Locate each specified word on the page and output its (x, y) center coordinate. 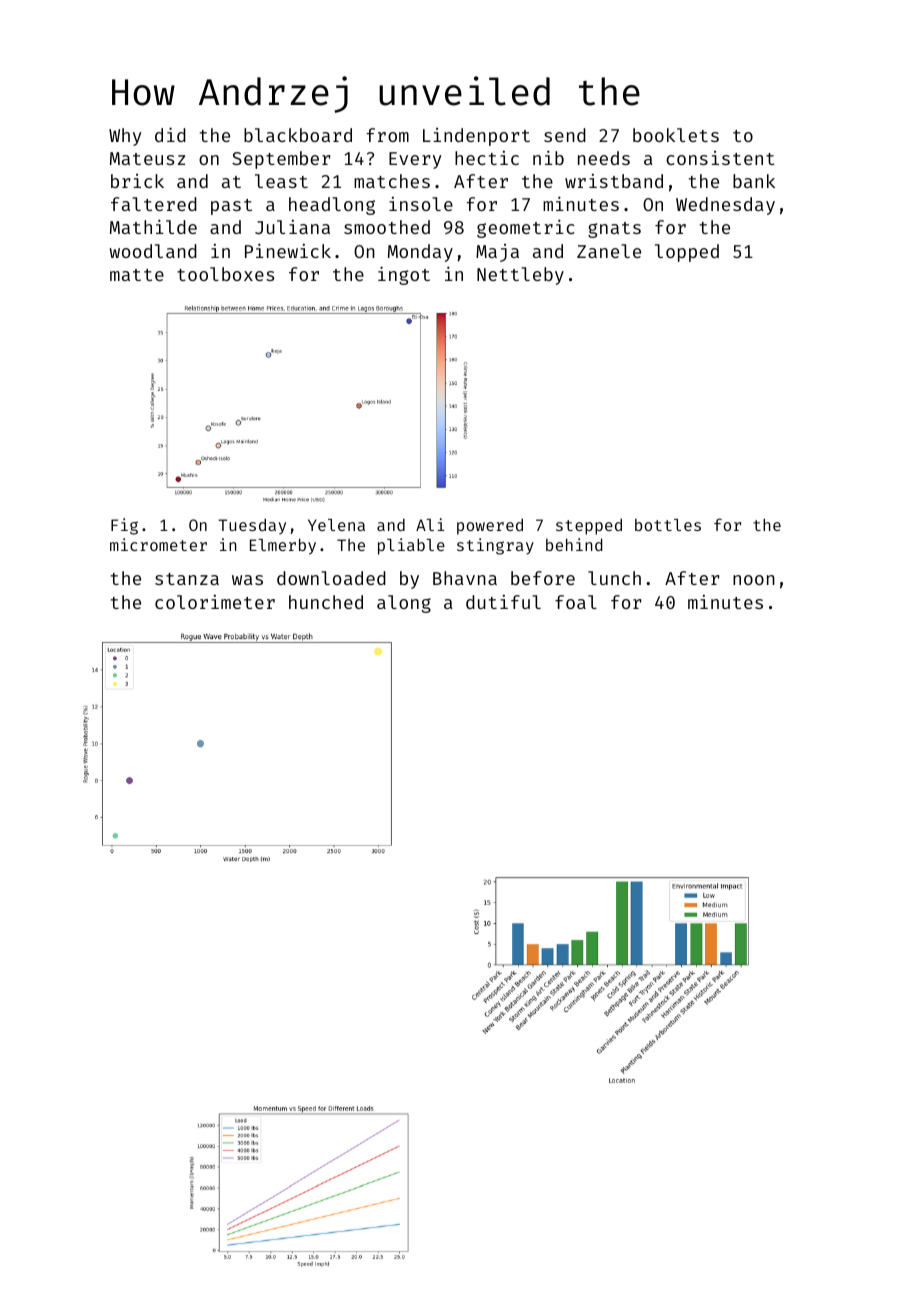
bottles (668, 525)
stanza (187, 579)
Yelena (336, 525)
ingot (404, 275)
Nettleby (520, 276)
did (170, 134)
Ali (430, 524)
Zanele (609, 251)
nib (548, 157)
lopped (687, 253)
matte (137, 275)
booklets (676, 135)
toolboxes (225, 274)
